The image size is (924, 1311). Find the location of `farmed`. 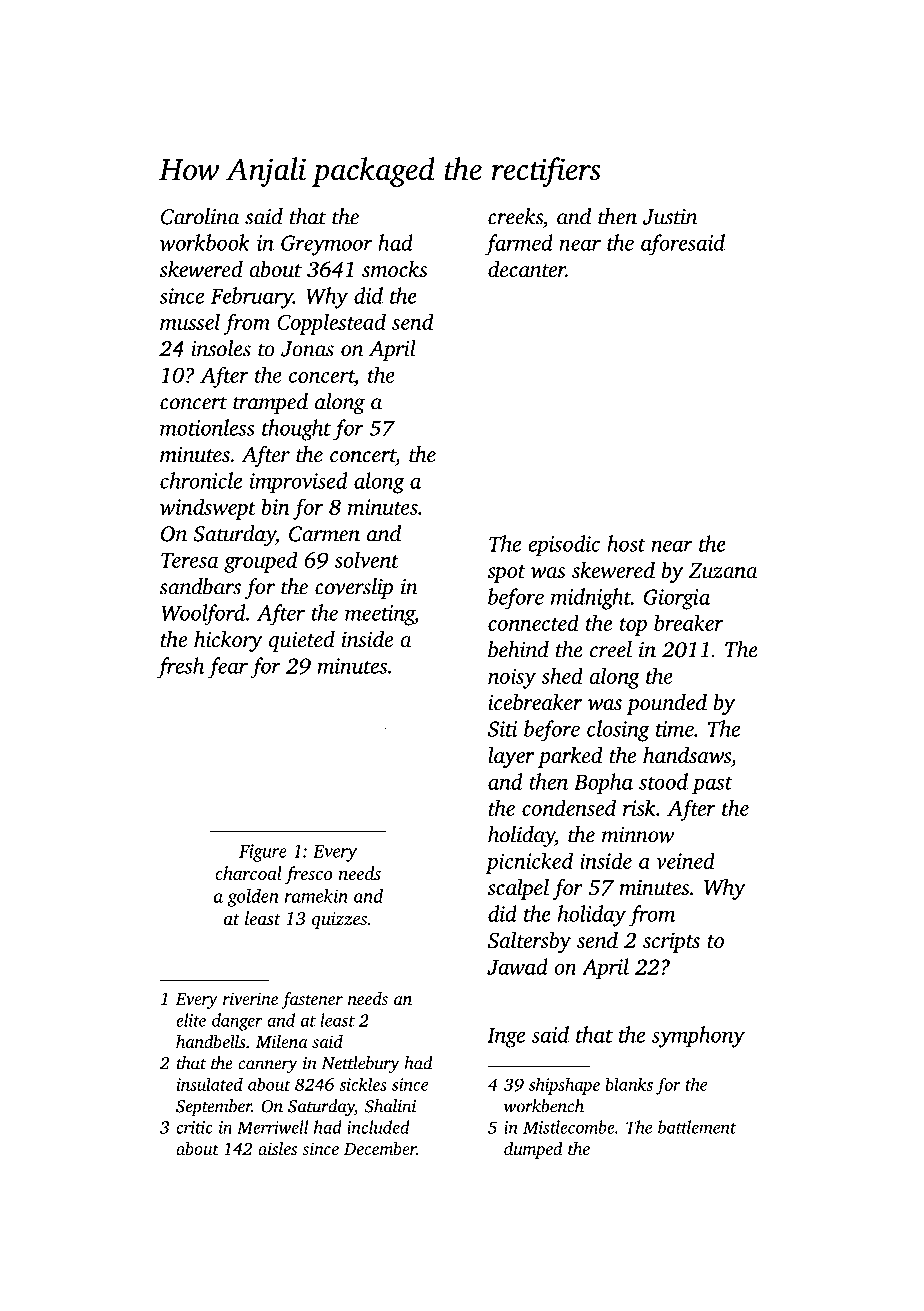

farmed is located at coordinates (519, 245).
